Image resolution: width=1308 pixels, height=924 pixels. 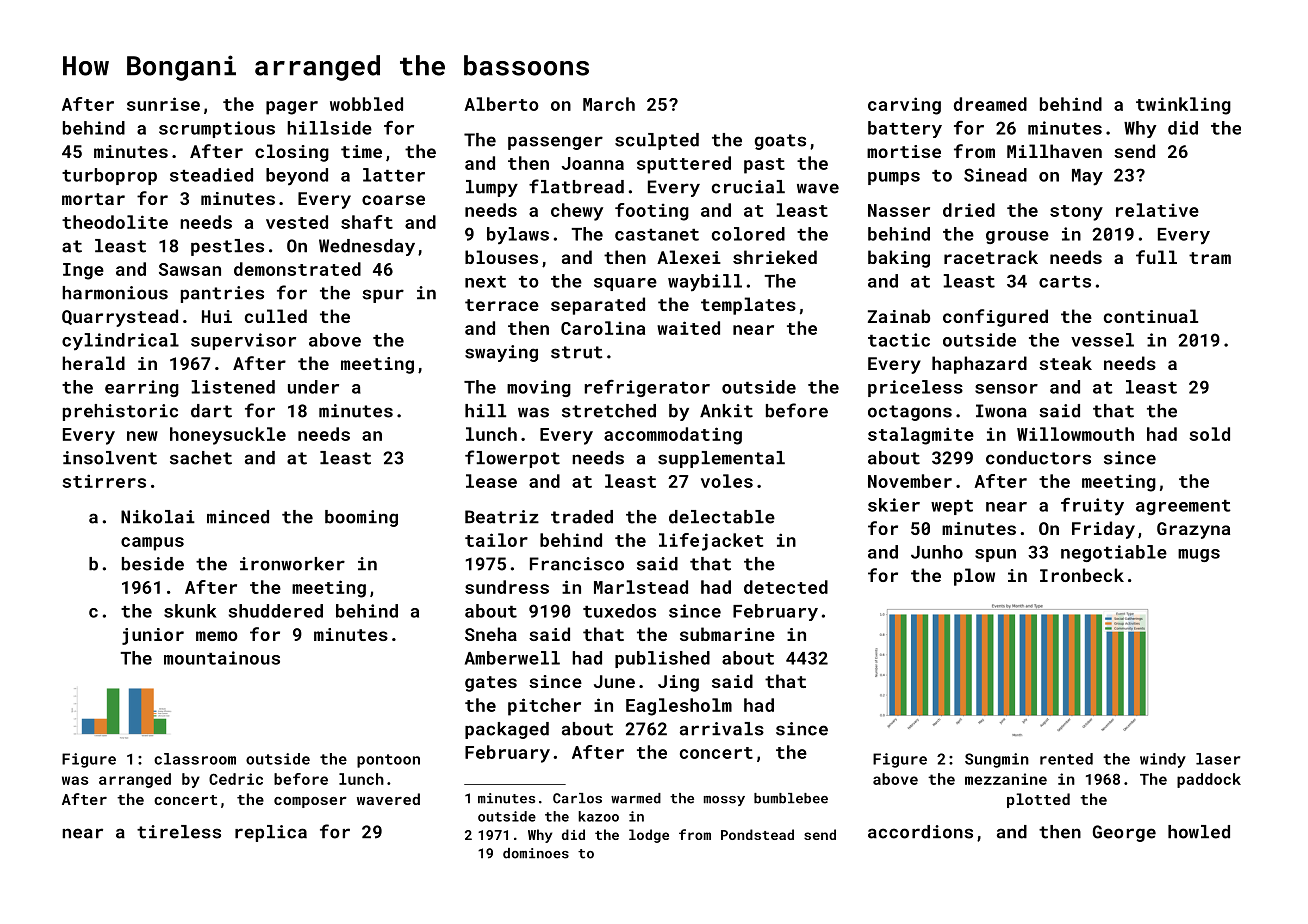 I want to click on Carolina, so click(x=603, y=328).
